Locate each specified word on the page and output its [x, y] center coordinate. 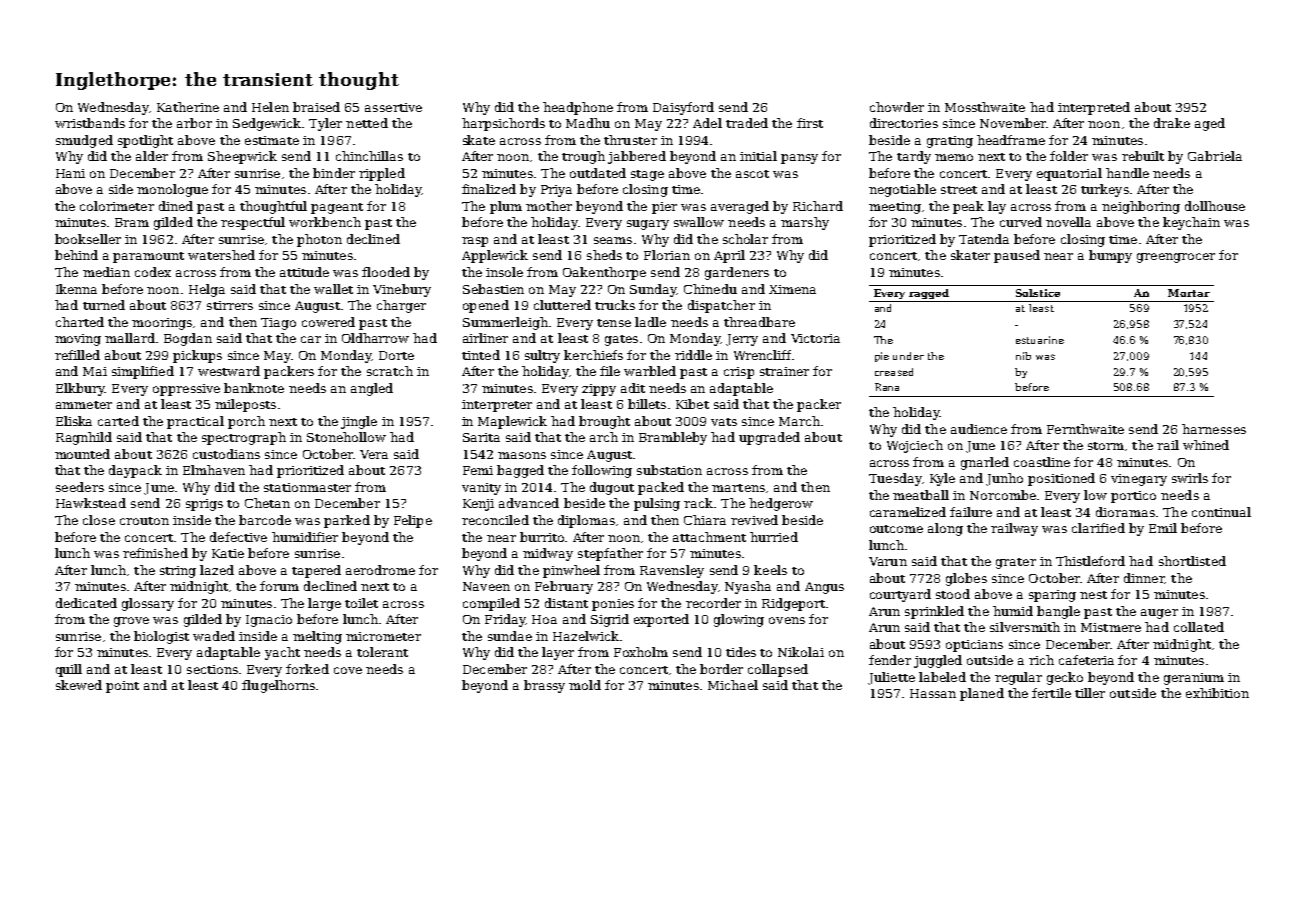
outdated [598, 173]
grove [131, 622]
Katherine [188, 107]
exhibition [1217, 693]
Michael [733, 685]
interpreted [1094, 108]
